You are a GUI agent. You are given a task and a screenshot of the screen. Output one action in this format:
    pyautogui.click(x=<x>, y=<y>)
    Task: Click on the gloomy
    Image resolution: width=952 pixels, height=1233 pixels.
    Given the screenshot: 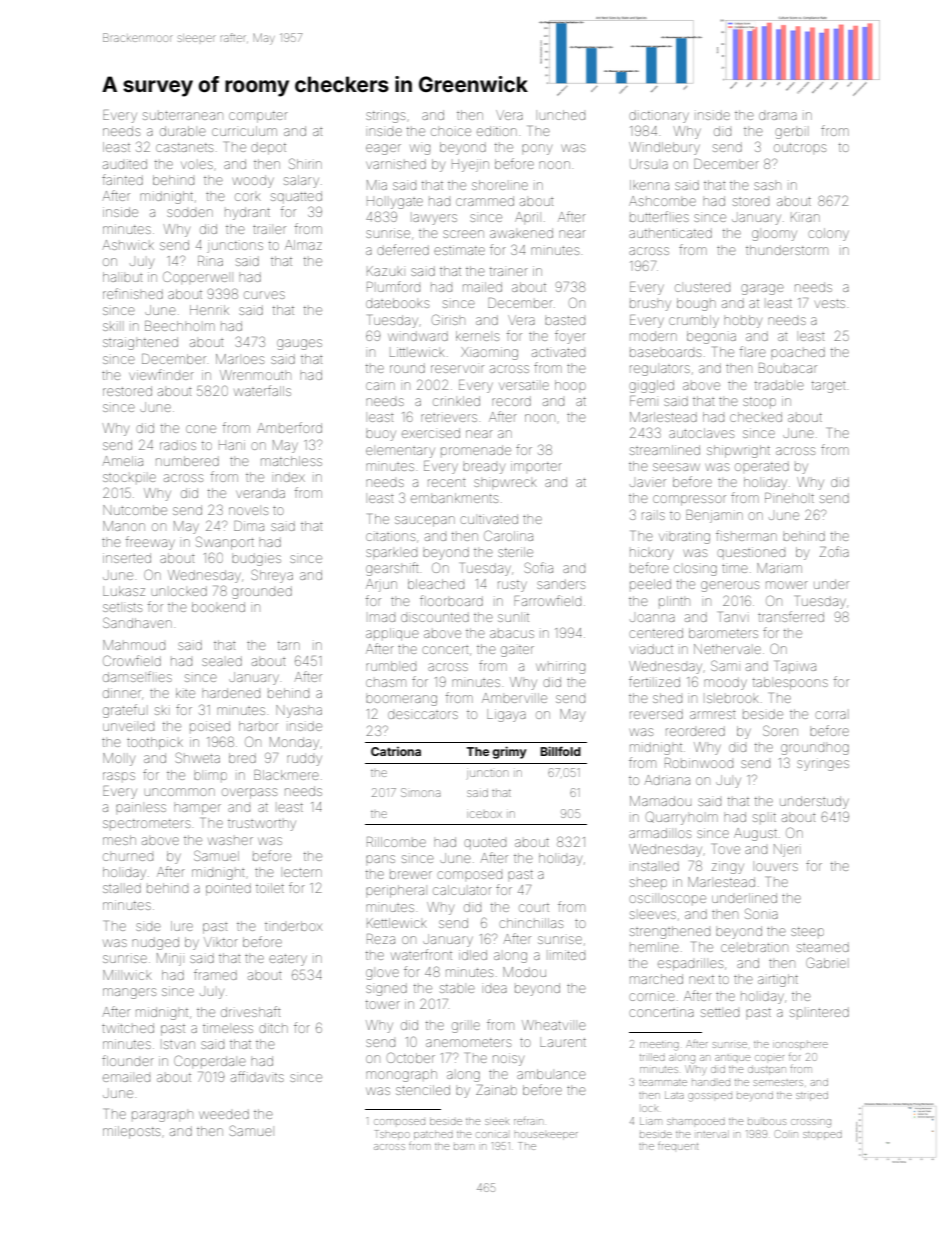 What is the action you would take?
    pyautogui.click(x=774, y=235)
